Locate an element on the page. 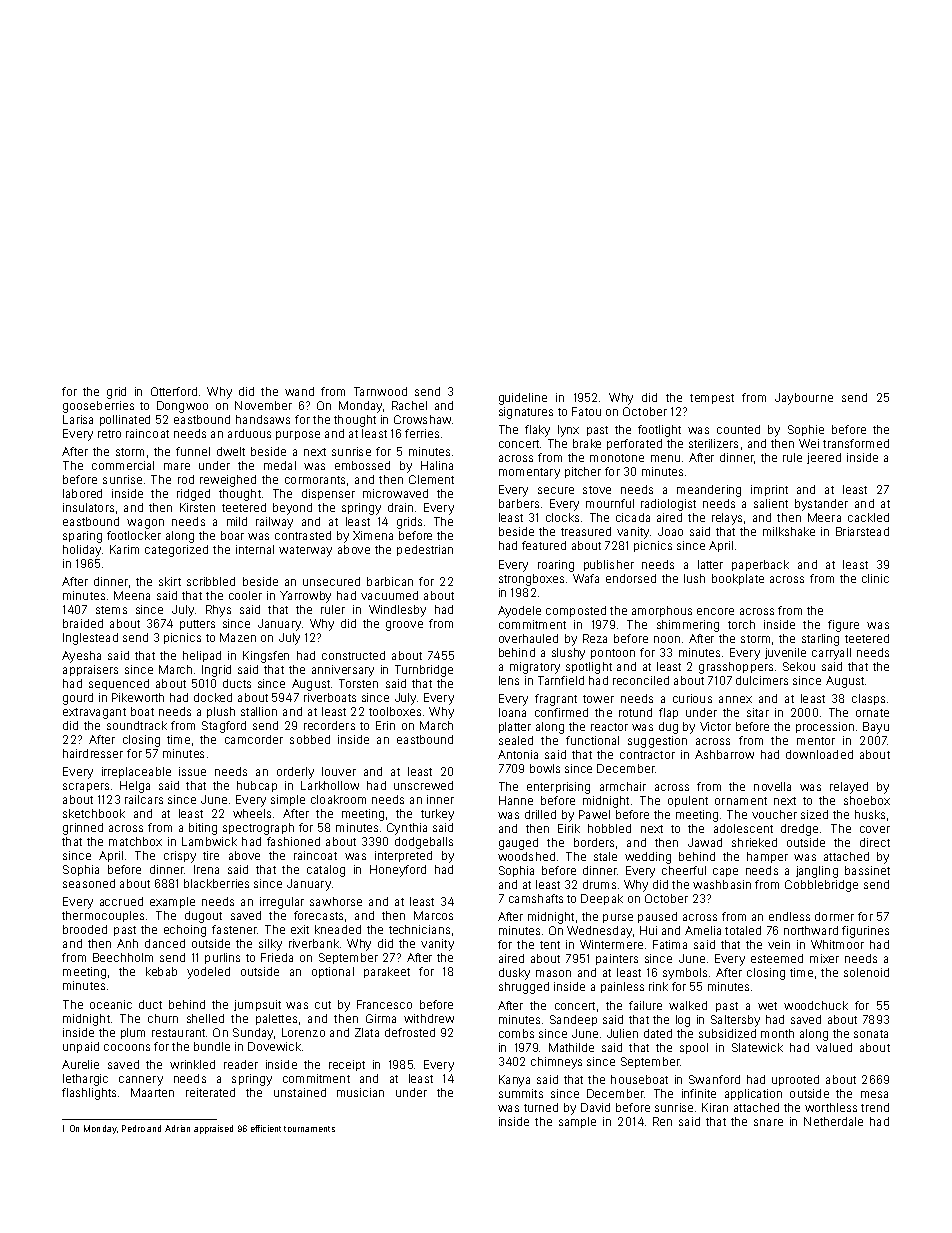  Otterford is located at coordinates (174, 391).
